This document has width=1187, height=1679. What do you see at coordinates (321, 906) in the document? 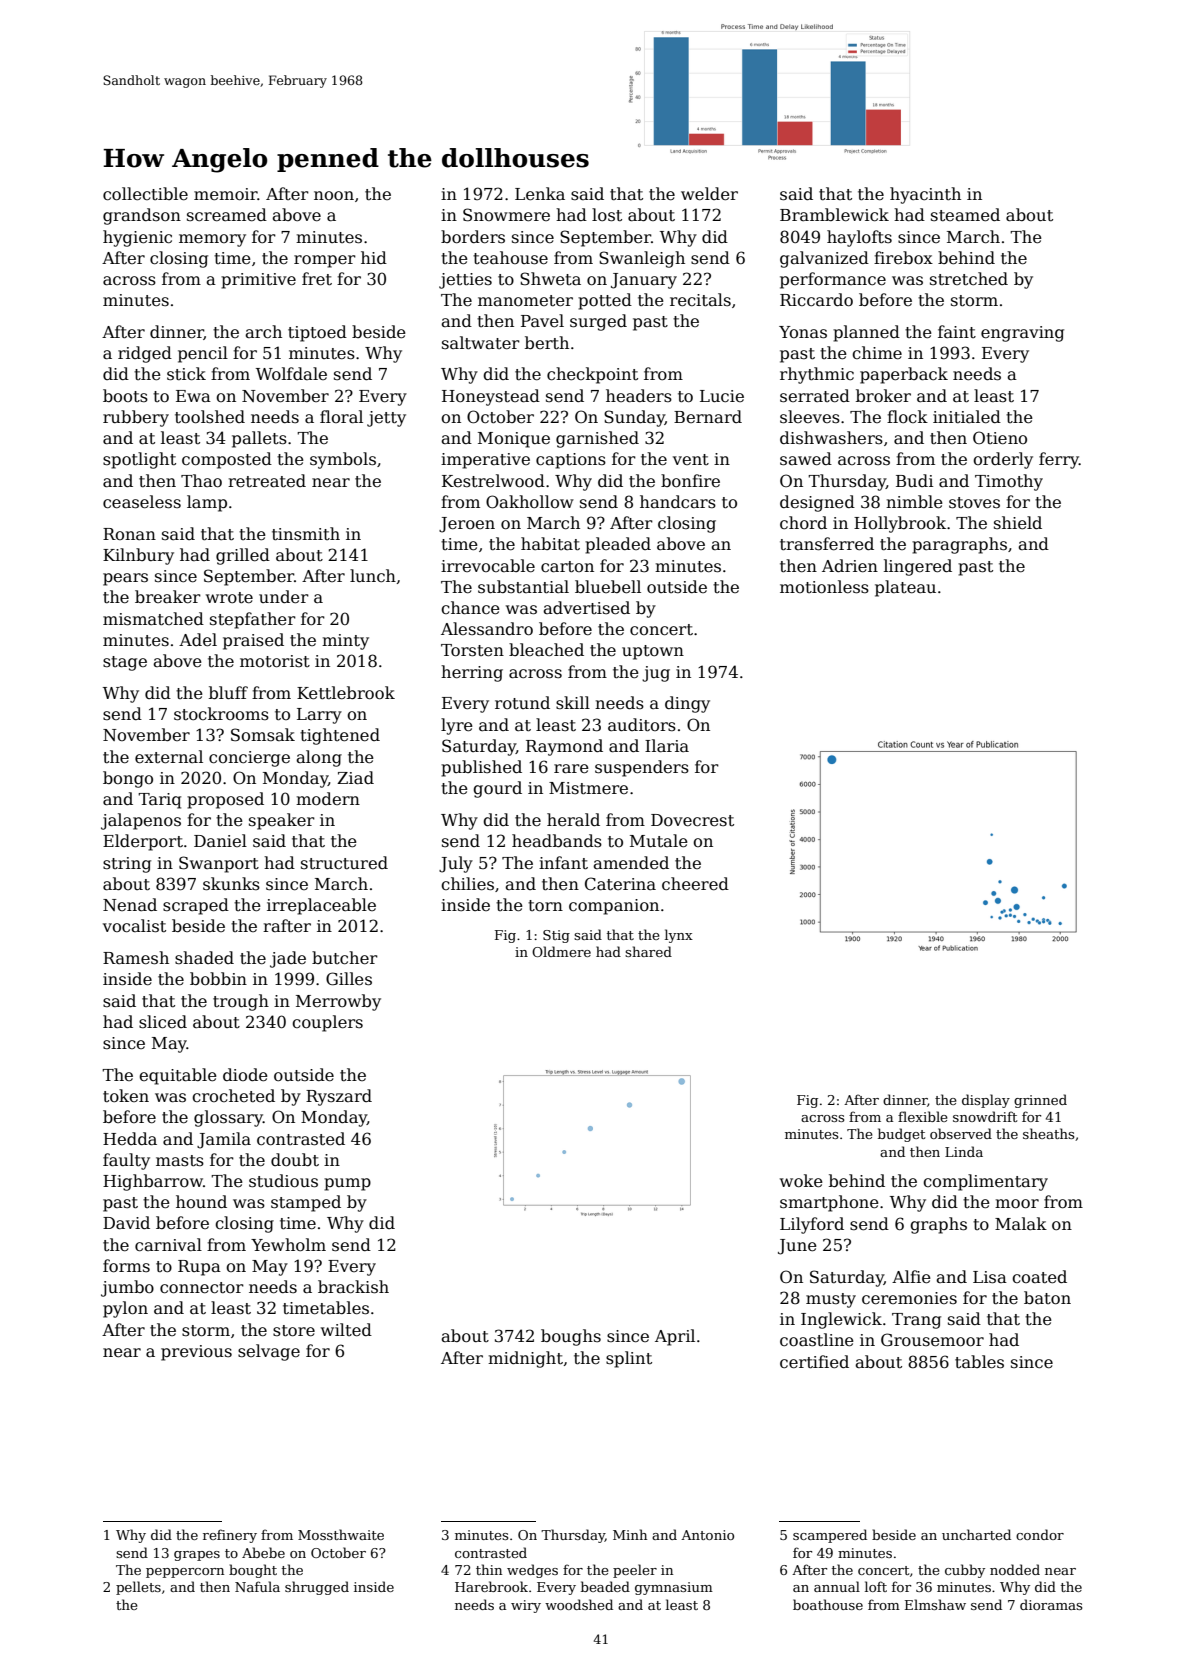
I see `irreplaceable` at bounding box center [321, 906].
